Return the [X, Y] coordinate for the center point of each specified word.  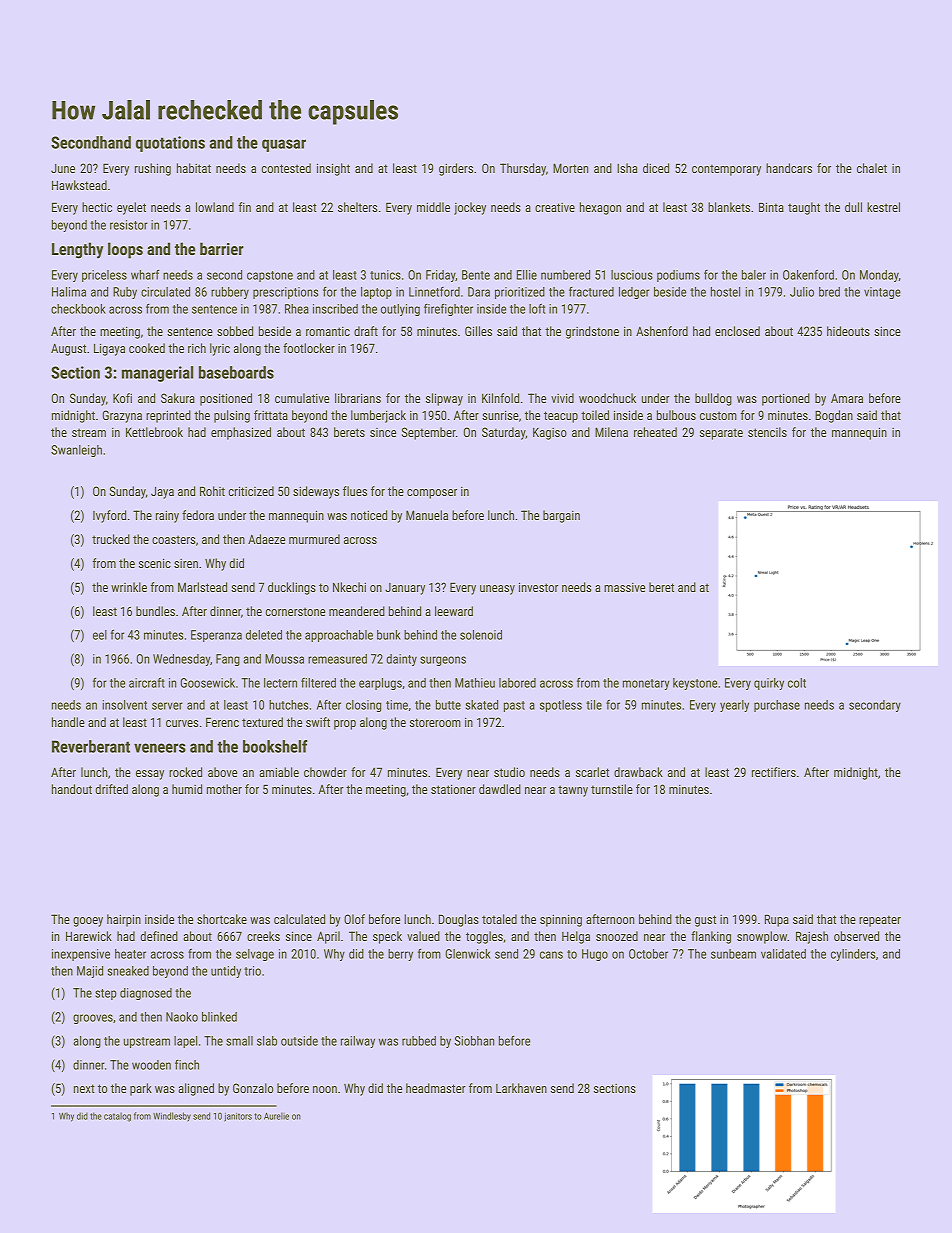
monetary [646, 684]
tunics [385, 275]
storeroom [435, 722]
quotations [170, 144]
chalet [872, 168]
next [84, 1088]
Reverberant [91, 746]
